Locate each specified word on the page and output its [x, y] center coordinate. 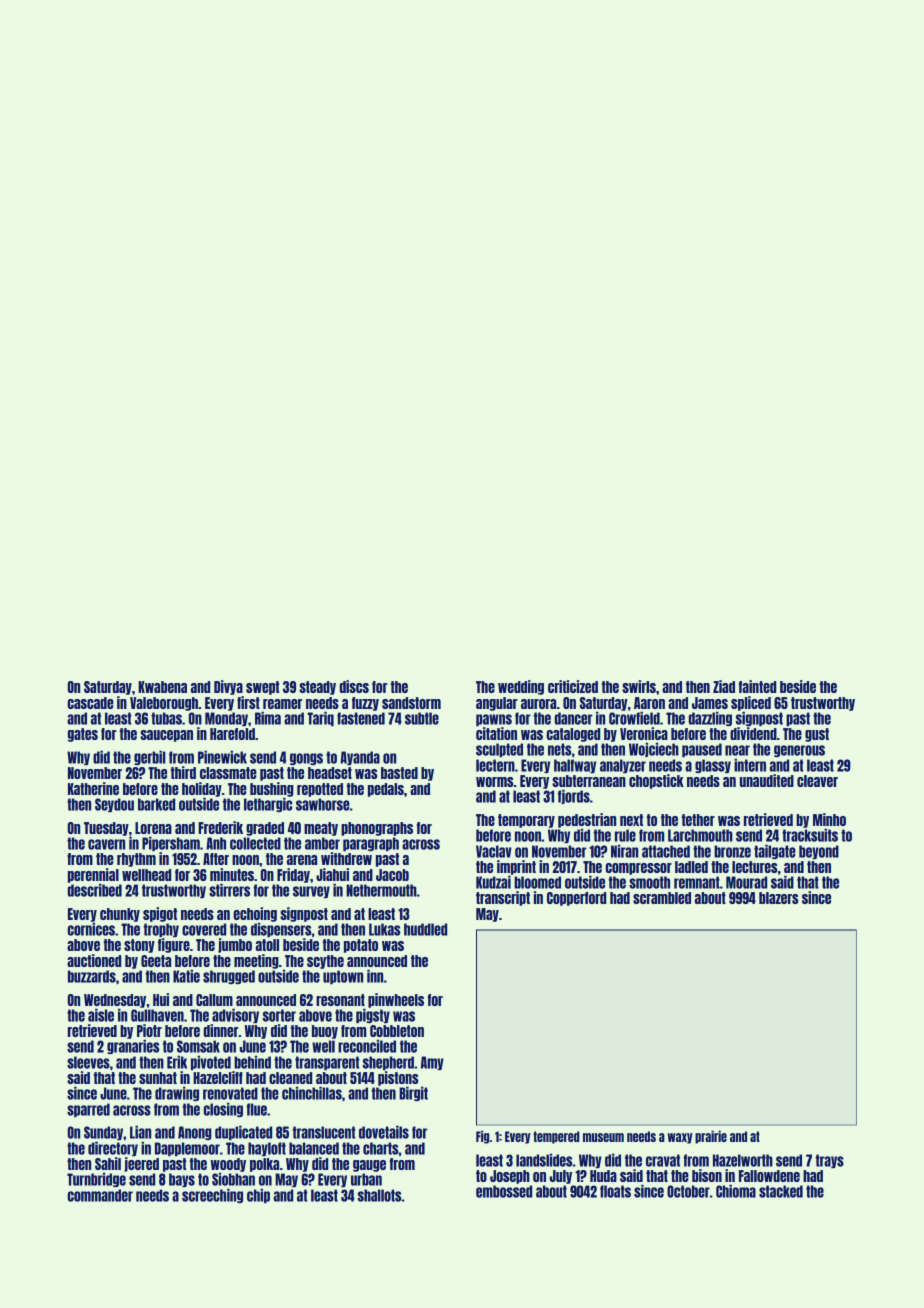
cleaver [817, 781]
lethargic [268, 804]
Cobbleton [397, 1031]
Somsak [198, 1046]
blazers [778, 898]
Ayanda [360, 758]
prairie [711, 1137]
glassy [713, 766]
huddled [425, 929]
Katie [186, 976]
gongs [306, 759]
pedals [386, 790]
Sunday [103, 1133]
